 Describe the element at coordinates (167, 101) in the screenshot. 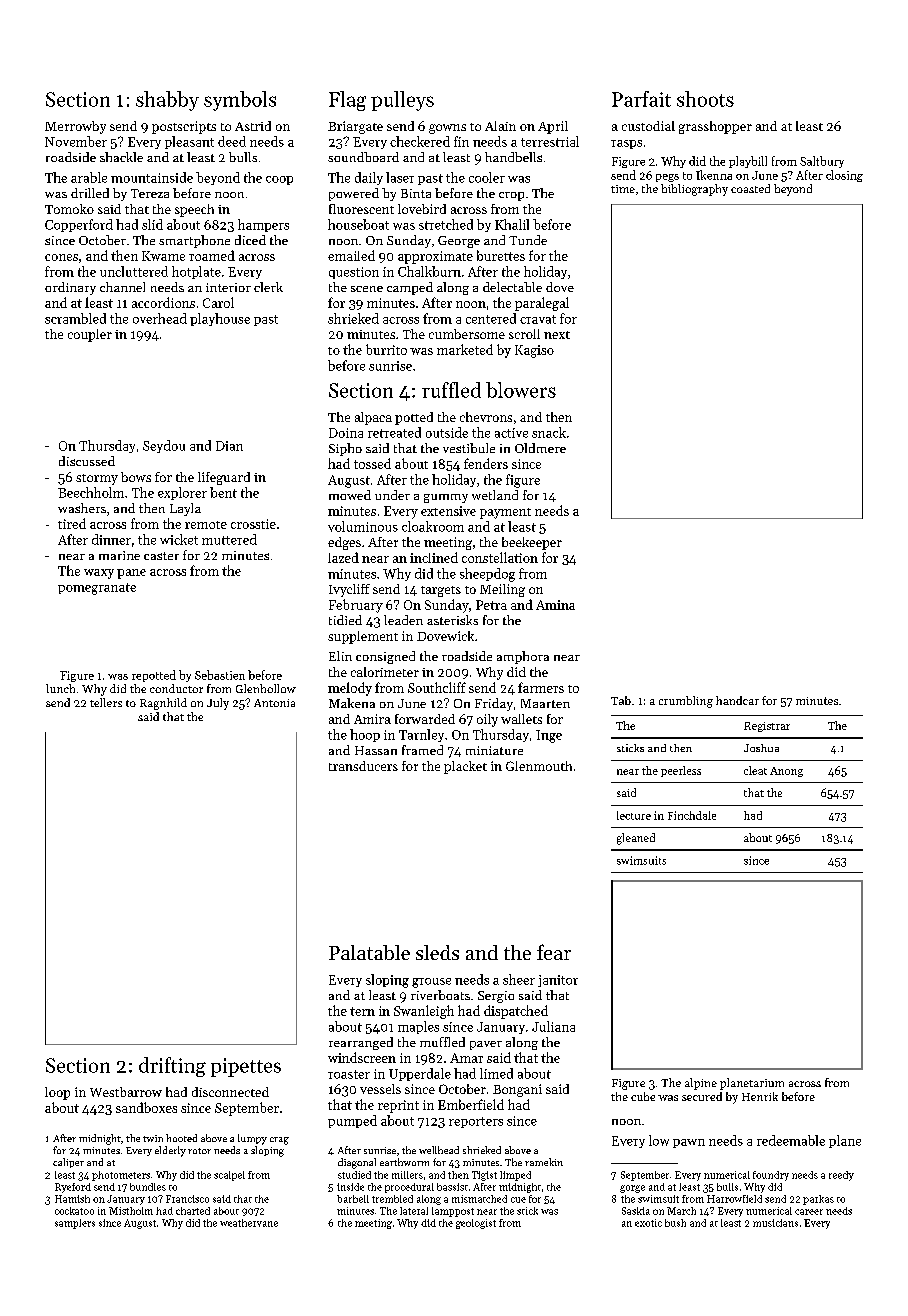

I see `shabby` at that location.
